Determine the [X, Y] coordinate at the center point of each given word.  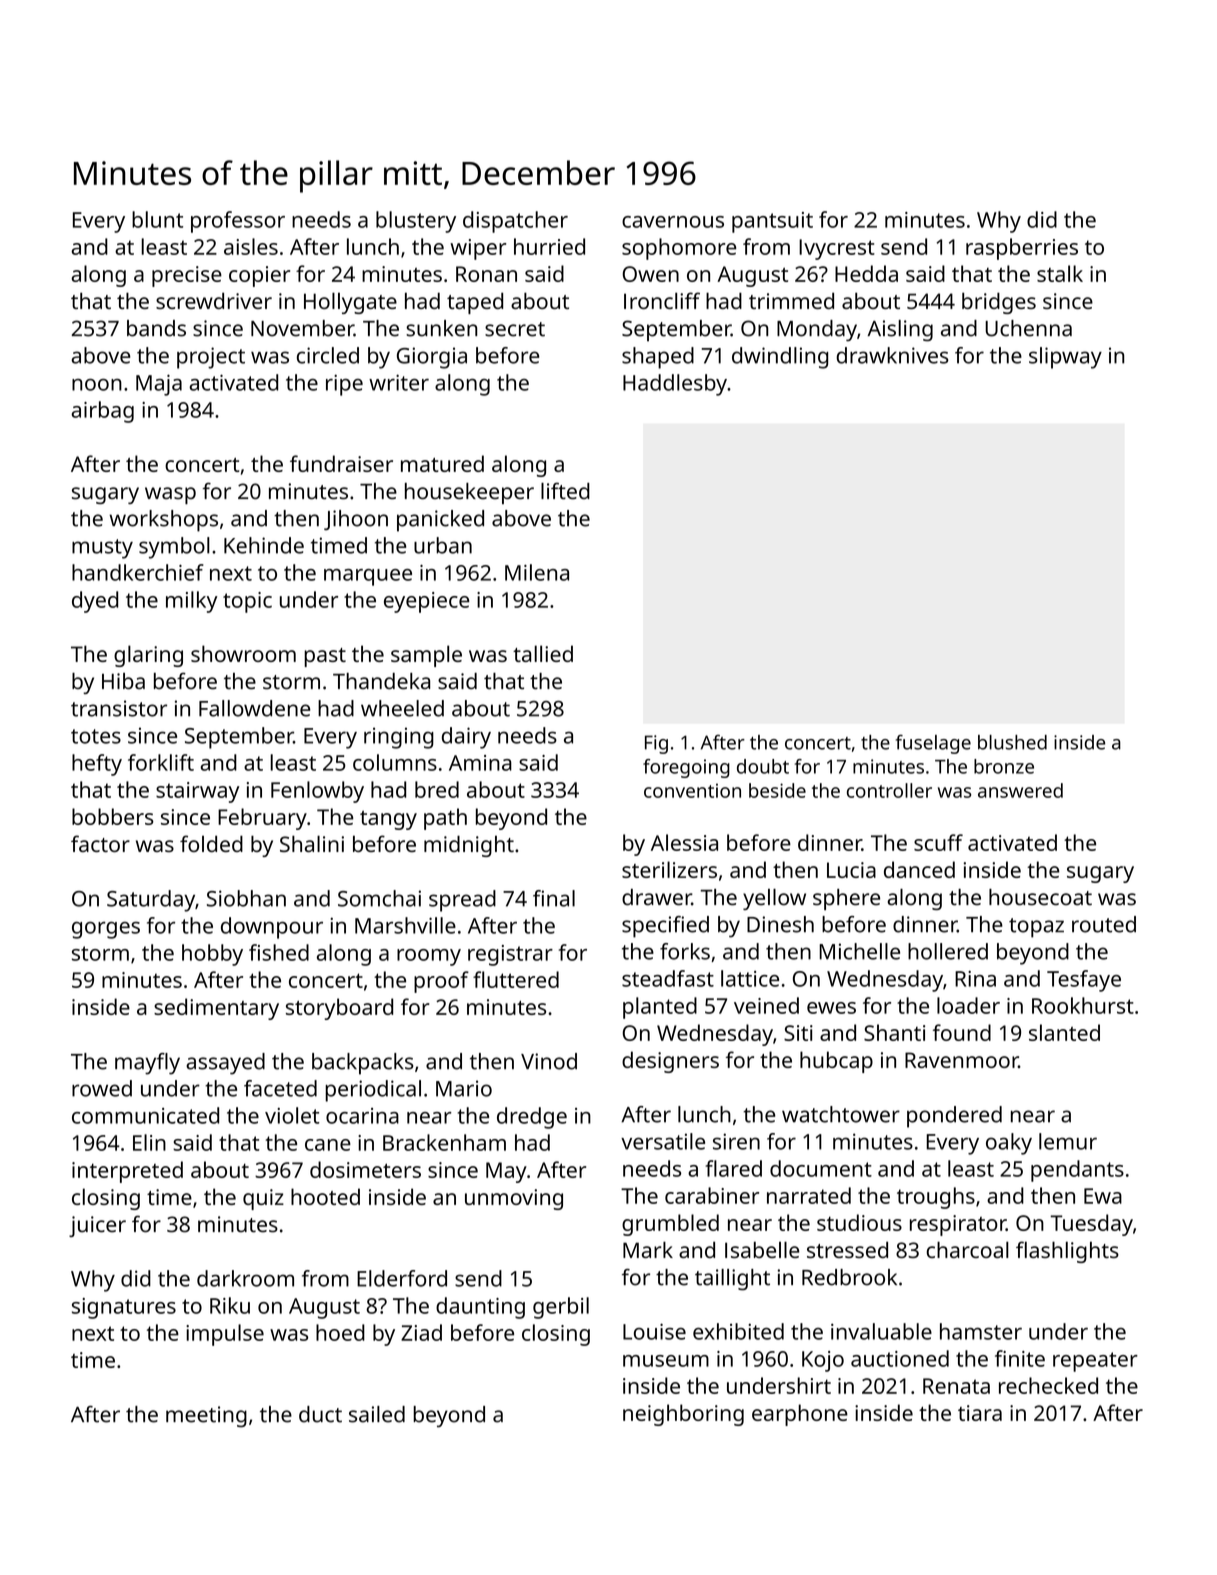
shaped [658, 358]
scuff [938, 842]
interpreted [127, 1172]
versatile [663, 1141]
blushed [1012, 742]
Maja [159, 385]
